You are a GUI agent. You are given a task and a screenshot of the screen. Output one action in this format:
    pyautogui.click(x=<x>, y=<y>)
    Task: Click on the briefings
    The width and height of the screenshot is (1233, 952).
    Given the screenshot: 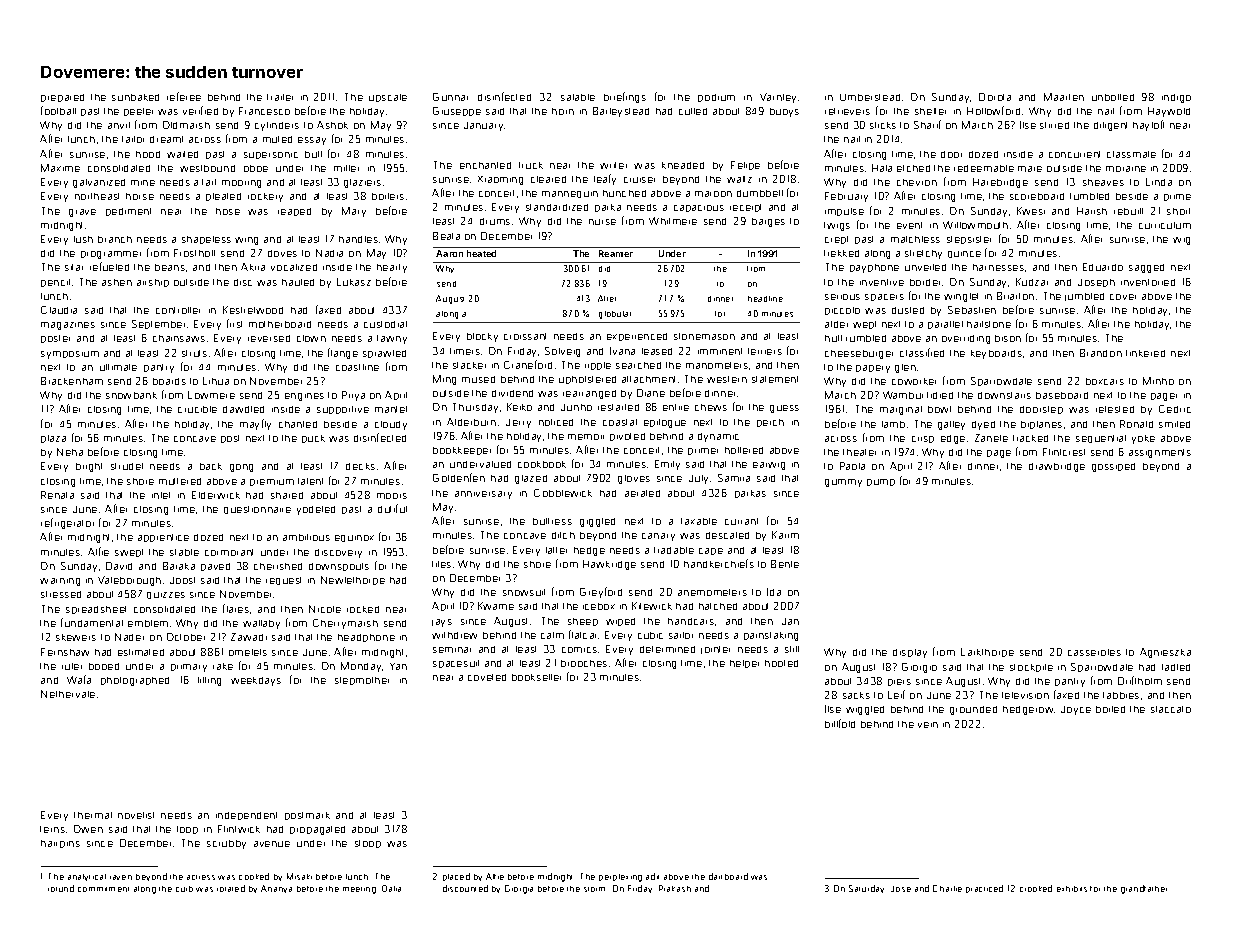 What is the action you would take?
    pyautogui.click(x=625, y=97)
